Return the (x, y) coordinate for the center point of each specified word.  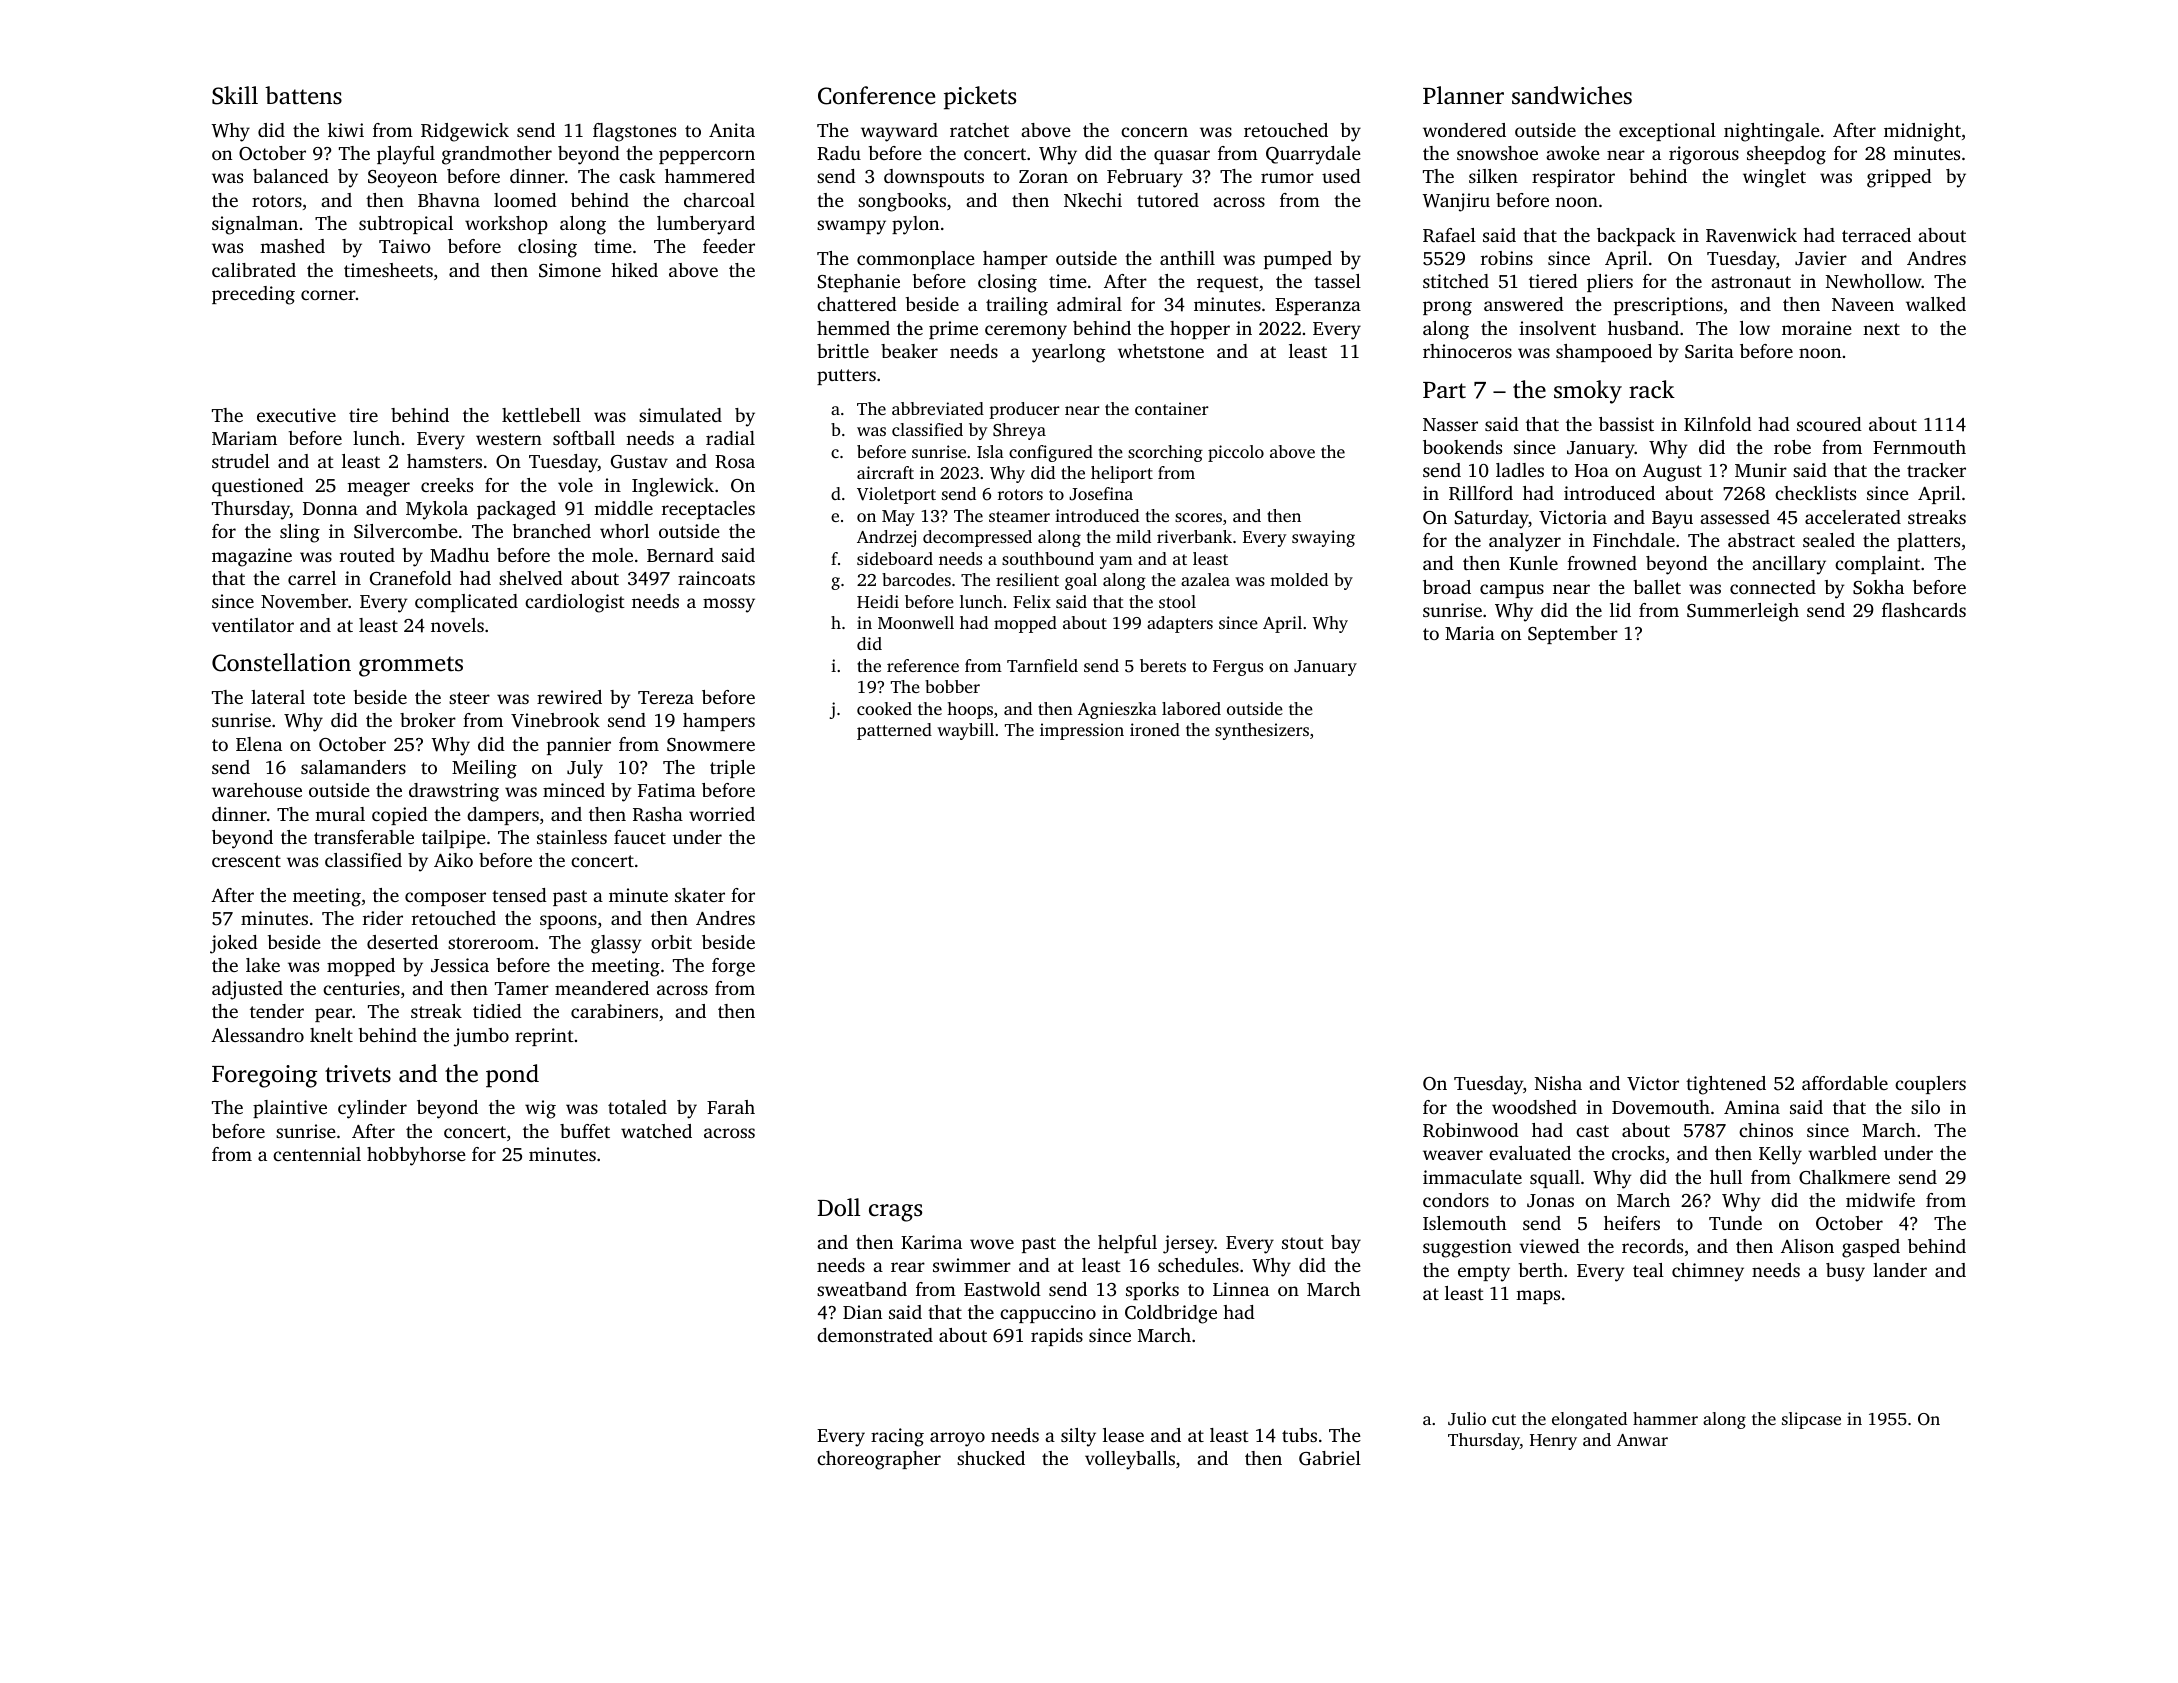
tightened (1726, 1085)
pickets (980, 98)
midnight (1922, 132)
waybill (965, 731)
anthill (1187, 258)
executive (296, 415)
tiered (1553, 281)
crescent (246, 861)
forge (733, 967)
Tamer (522, 988)
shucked (991, 1458)
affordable (1845, 1083)
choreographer (879, 1460)
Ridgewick (465, 132)
